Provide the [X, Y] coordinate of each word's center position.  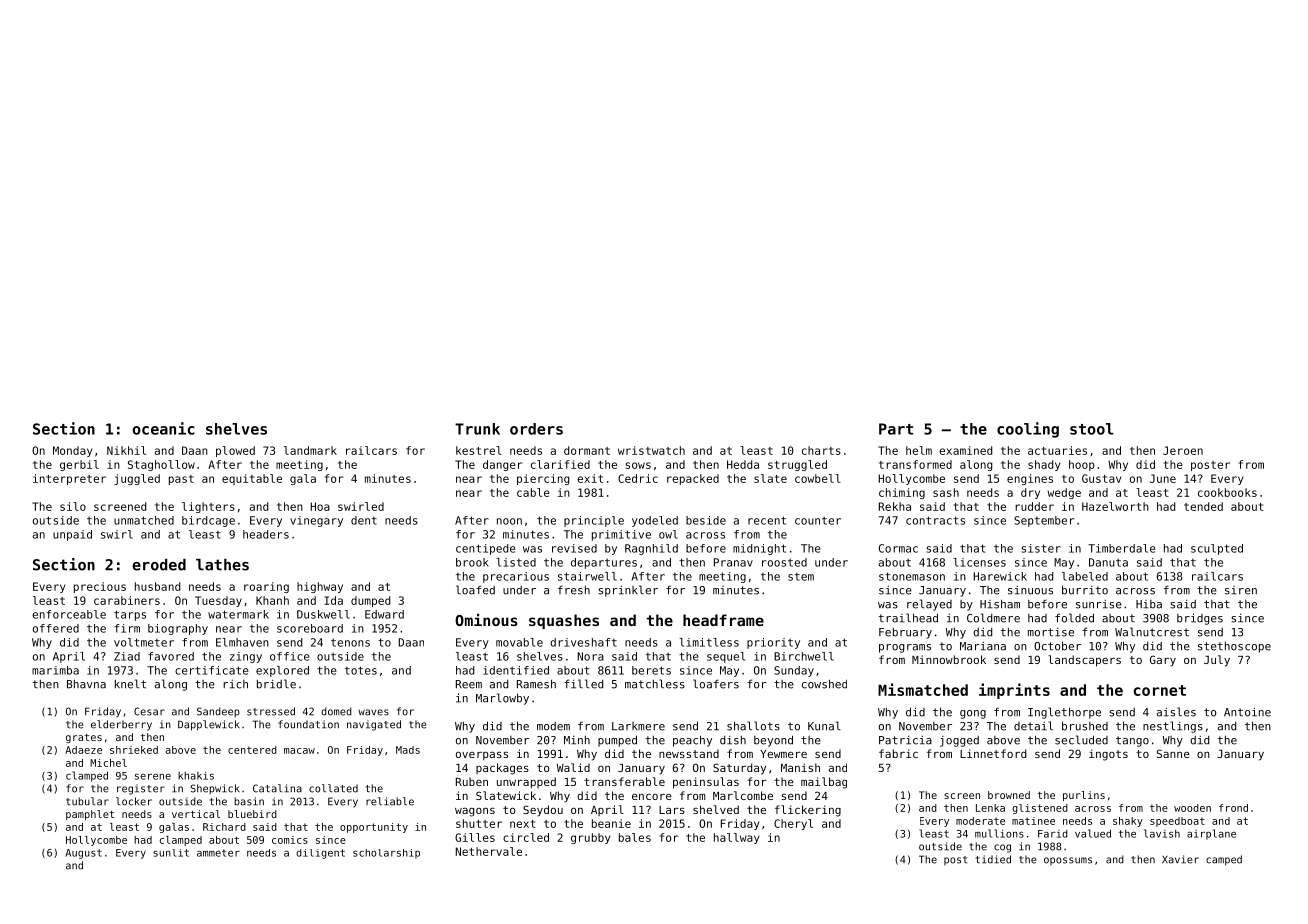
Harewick [1000, 576]
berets [651, 670]
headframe [723, 620]
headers [266, 534]
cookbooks [1227, 492]
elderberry [121, 725]
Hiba [1149, 604]
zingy [246, 657]
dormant [587, 450]
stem [801, 576]
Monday [72, 451]
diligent [320, 854]
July [1217, 661]
